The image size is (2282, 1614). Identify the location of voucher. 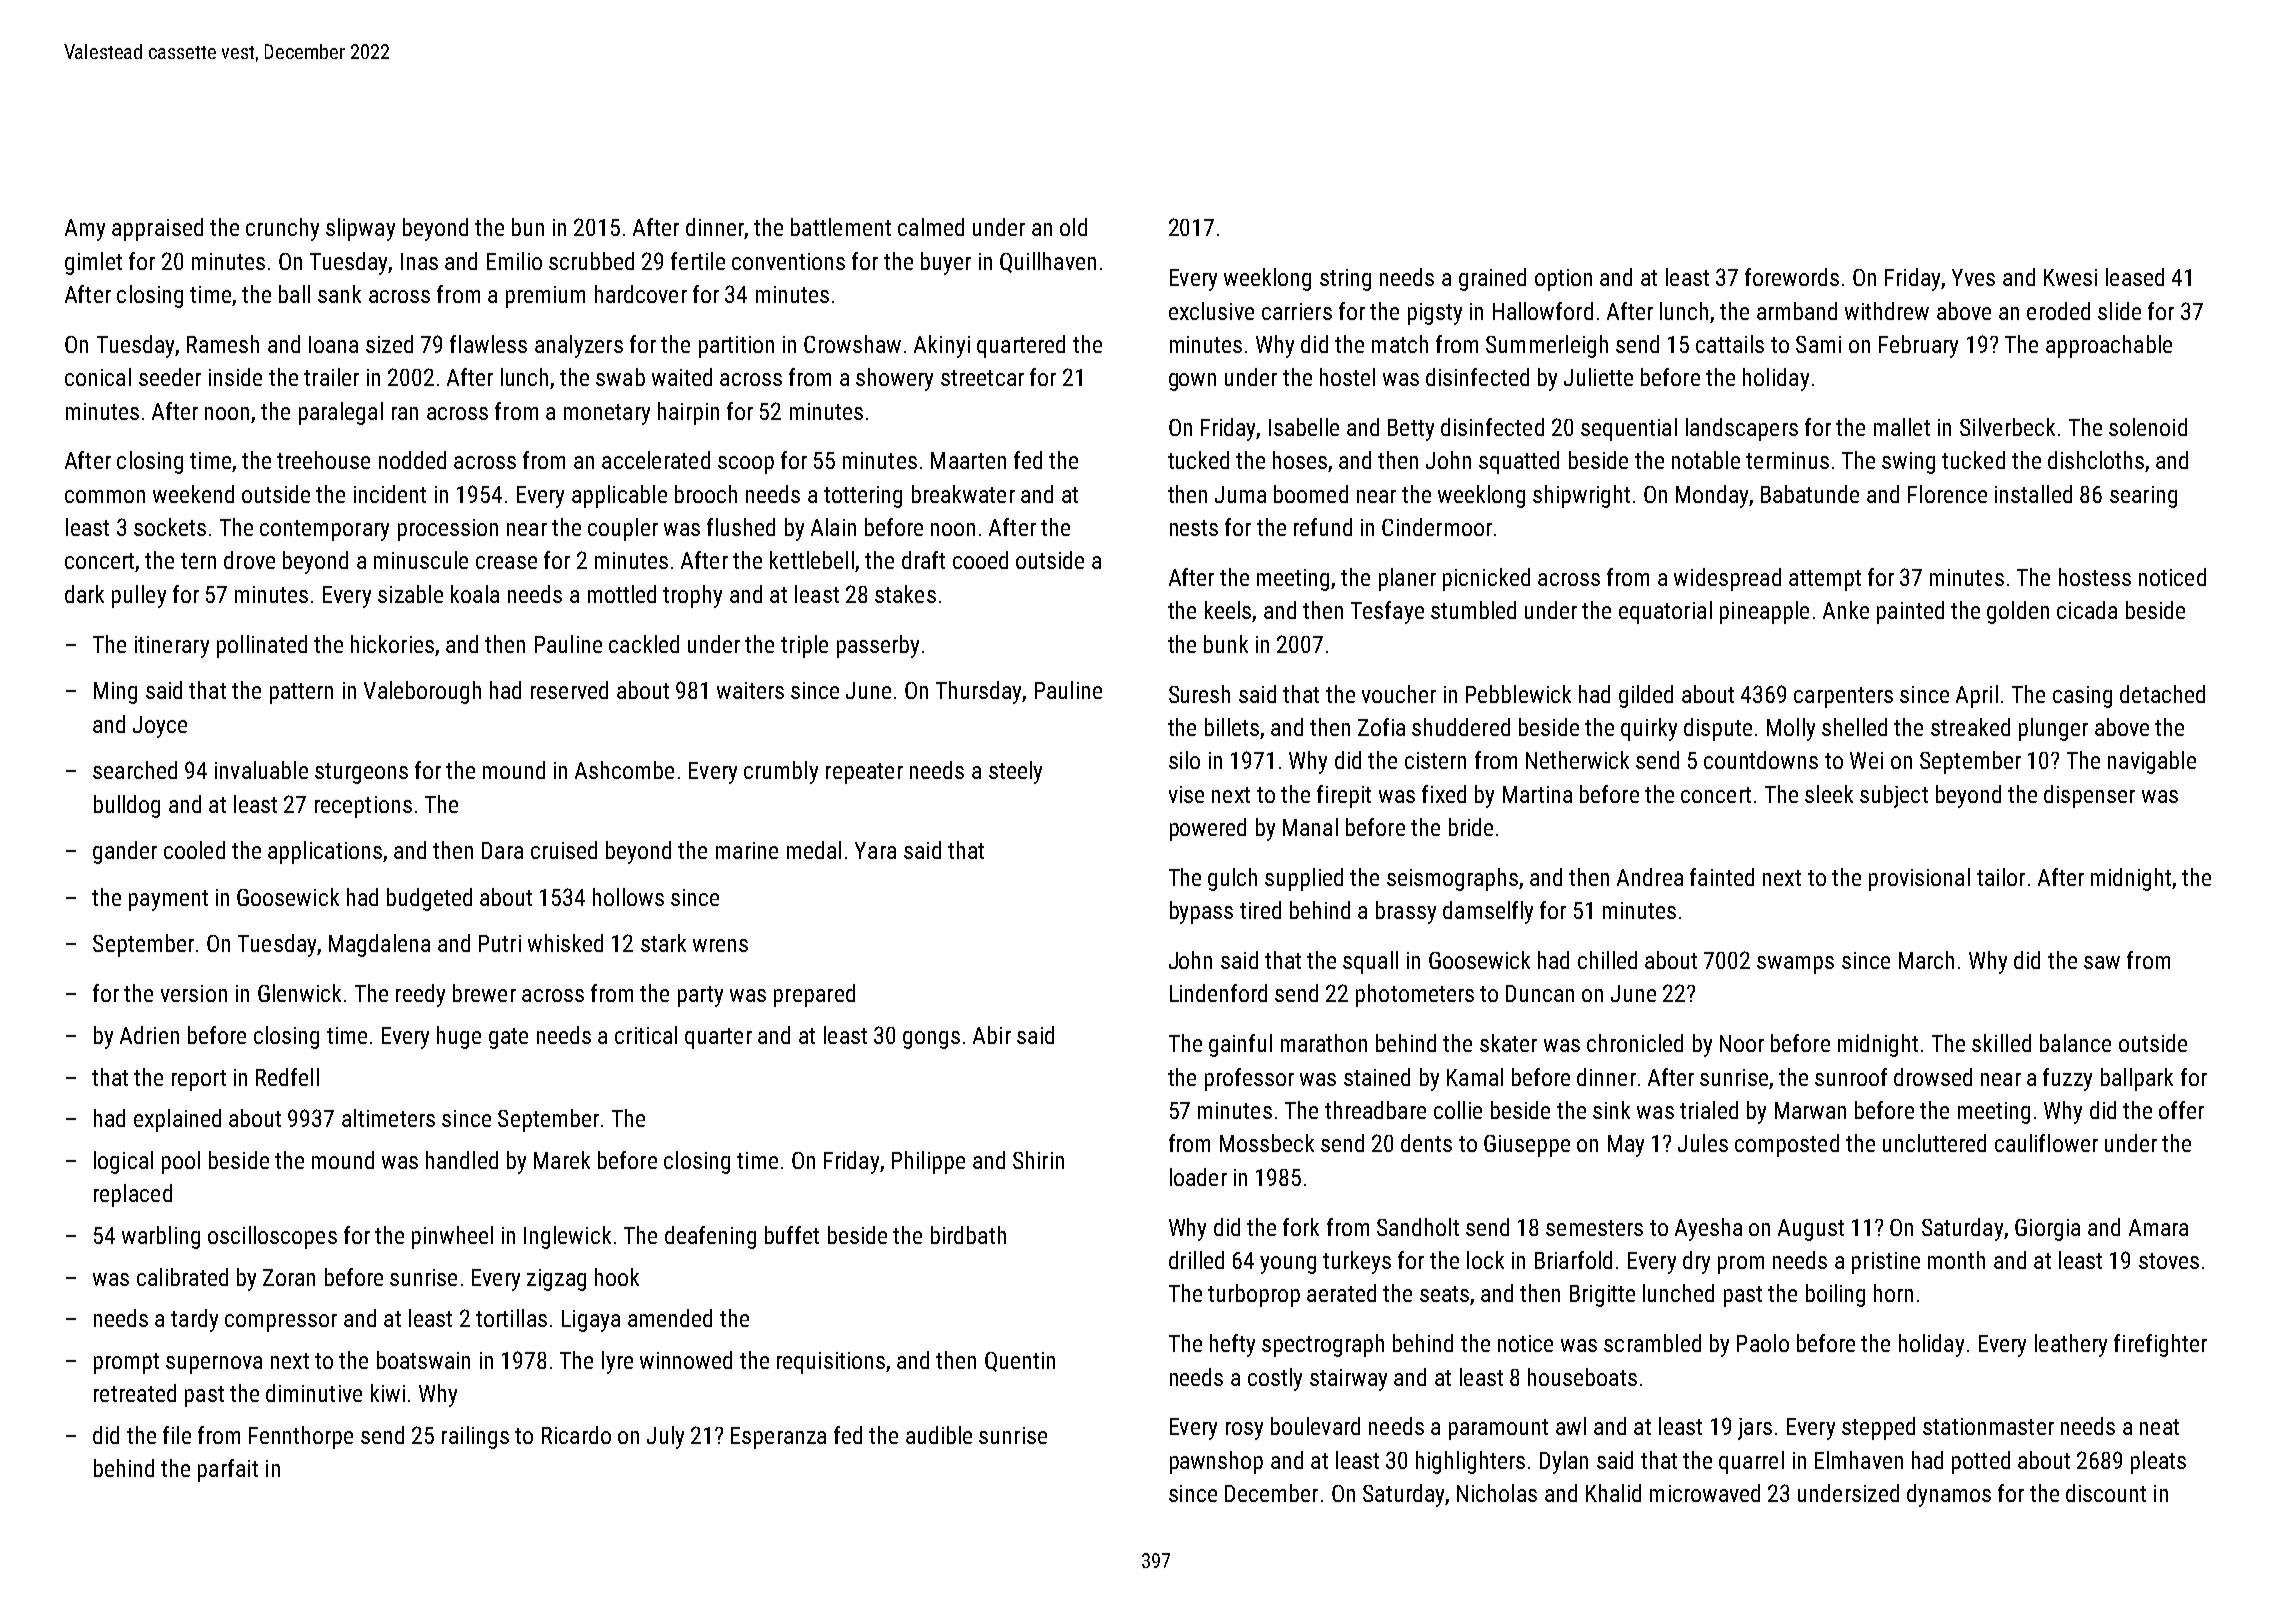
(1399, 694).
